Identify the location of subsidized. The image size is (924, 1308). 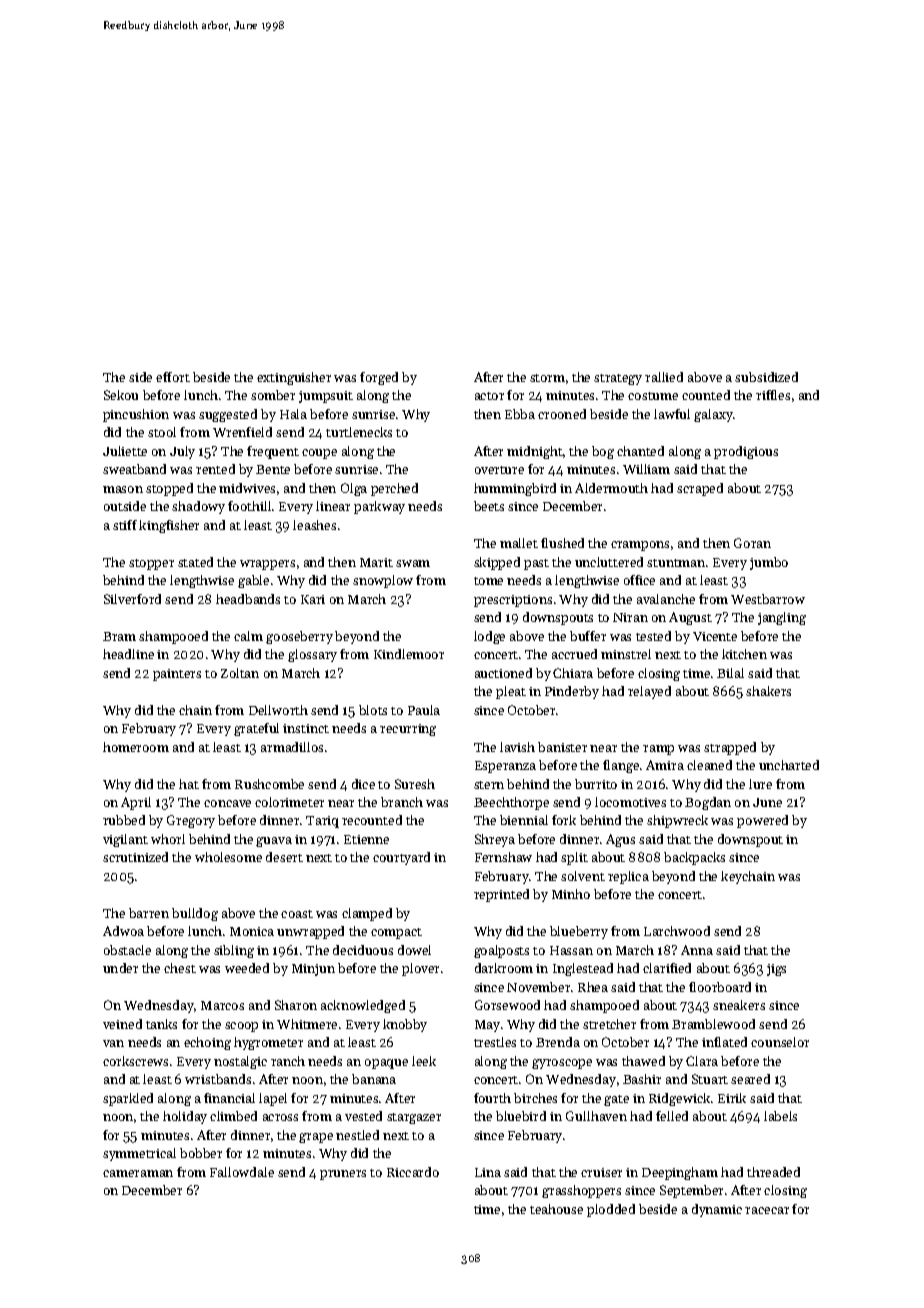
(766, 377).
